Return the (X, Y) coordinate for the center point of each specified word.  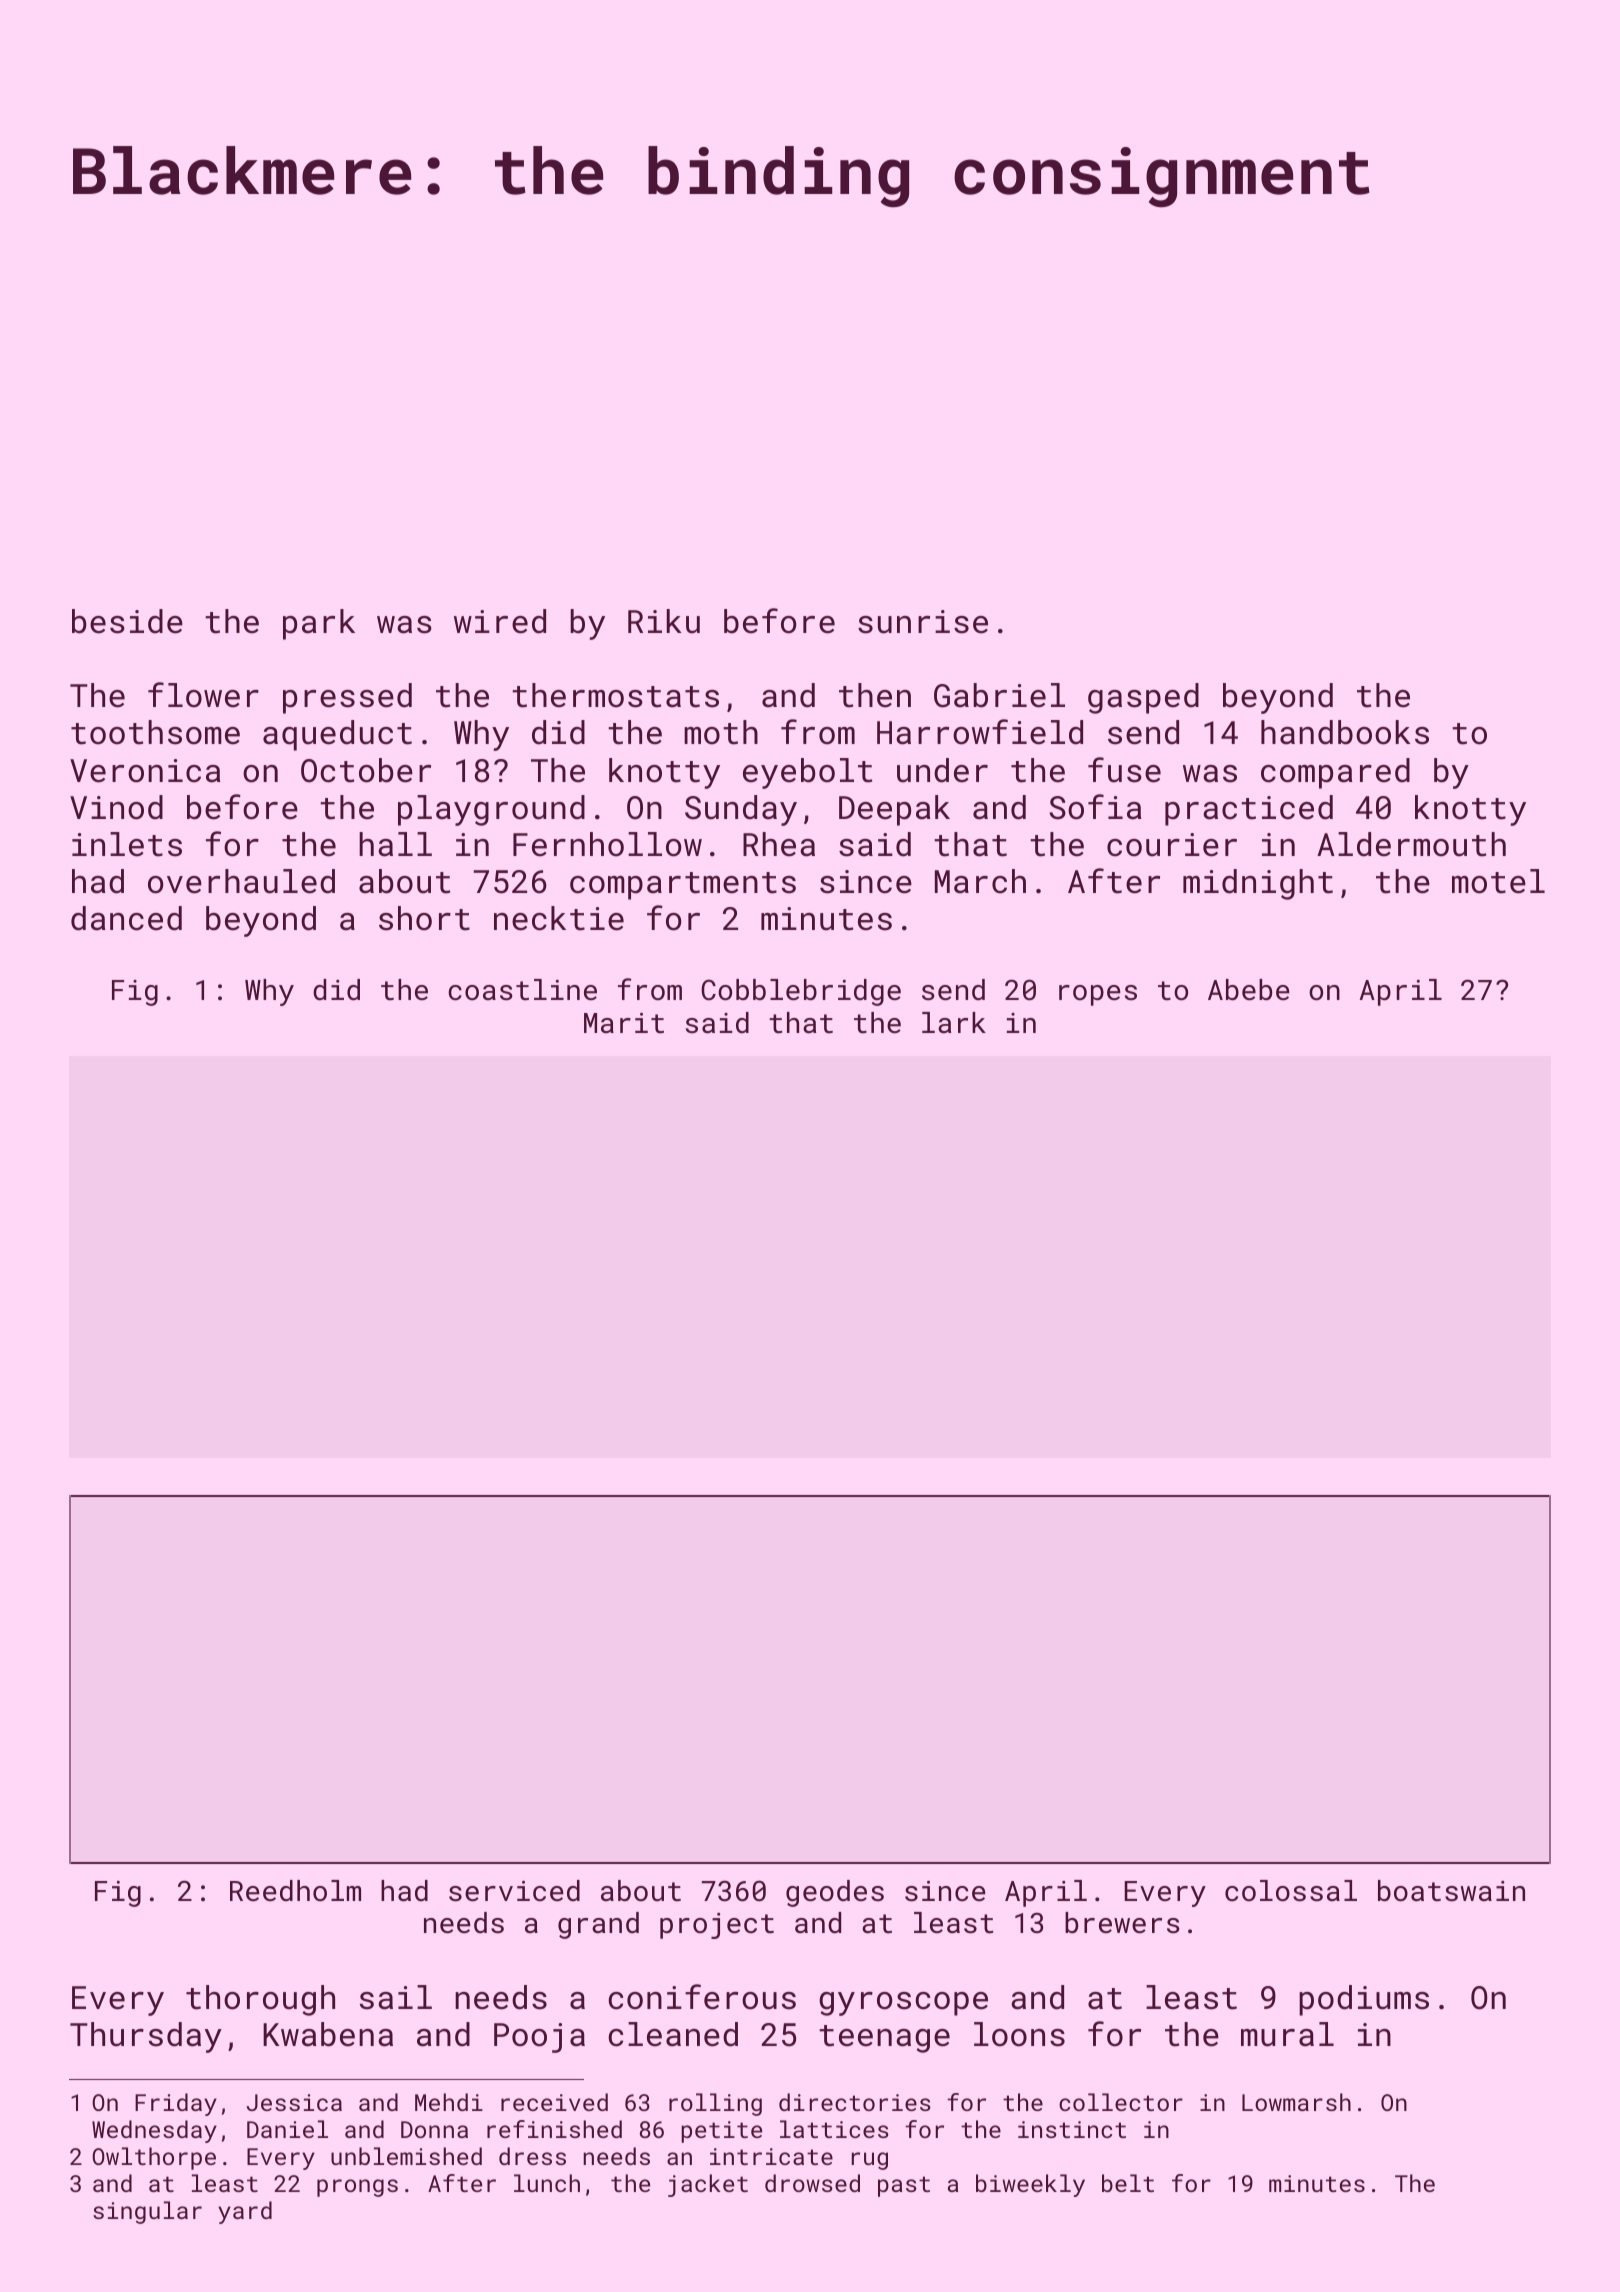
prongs (357, 2188)
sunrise (923, 622)
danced (126, 918)
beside (127, 621)
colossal (1291, 1891)
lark (954, 1023)
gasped (1143, 698)
